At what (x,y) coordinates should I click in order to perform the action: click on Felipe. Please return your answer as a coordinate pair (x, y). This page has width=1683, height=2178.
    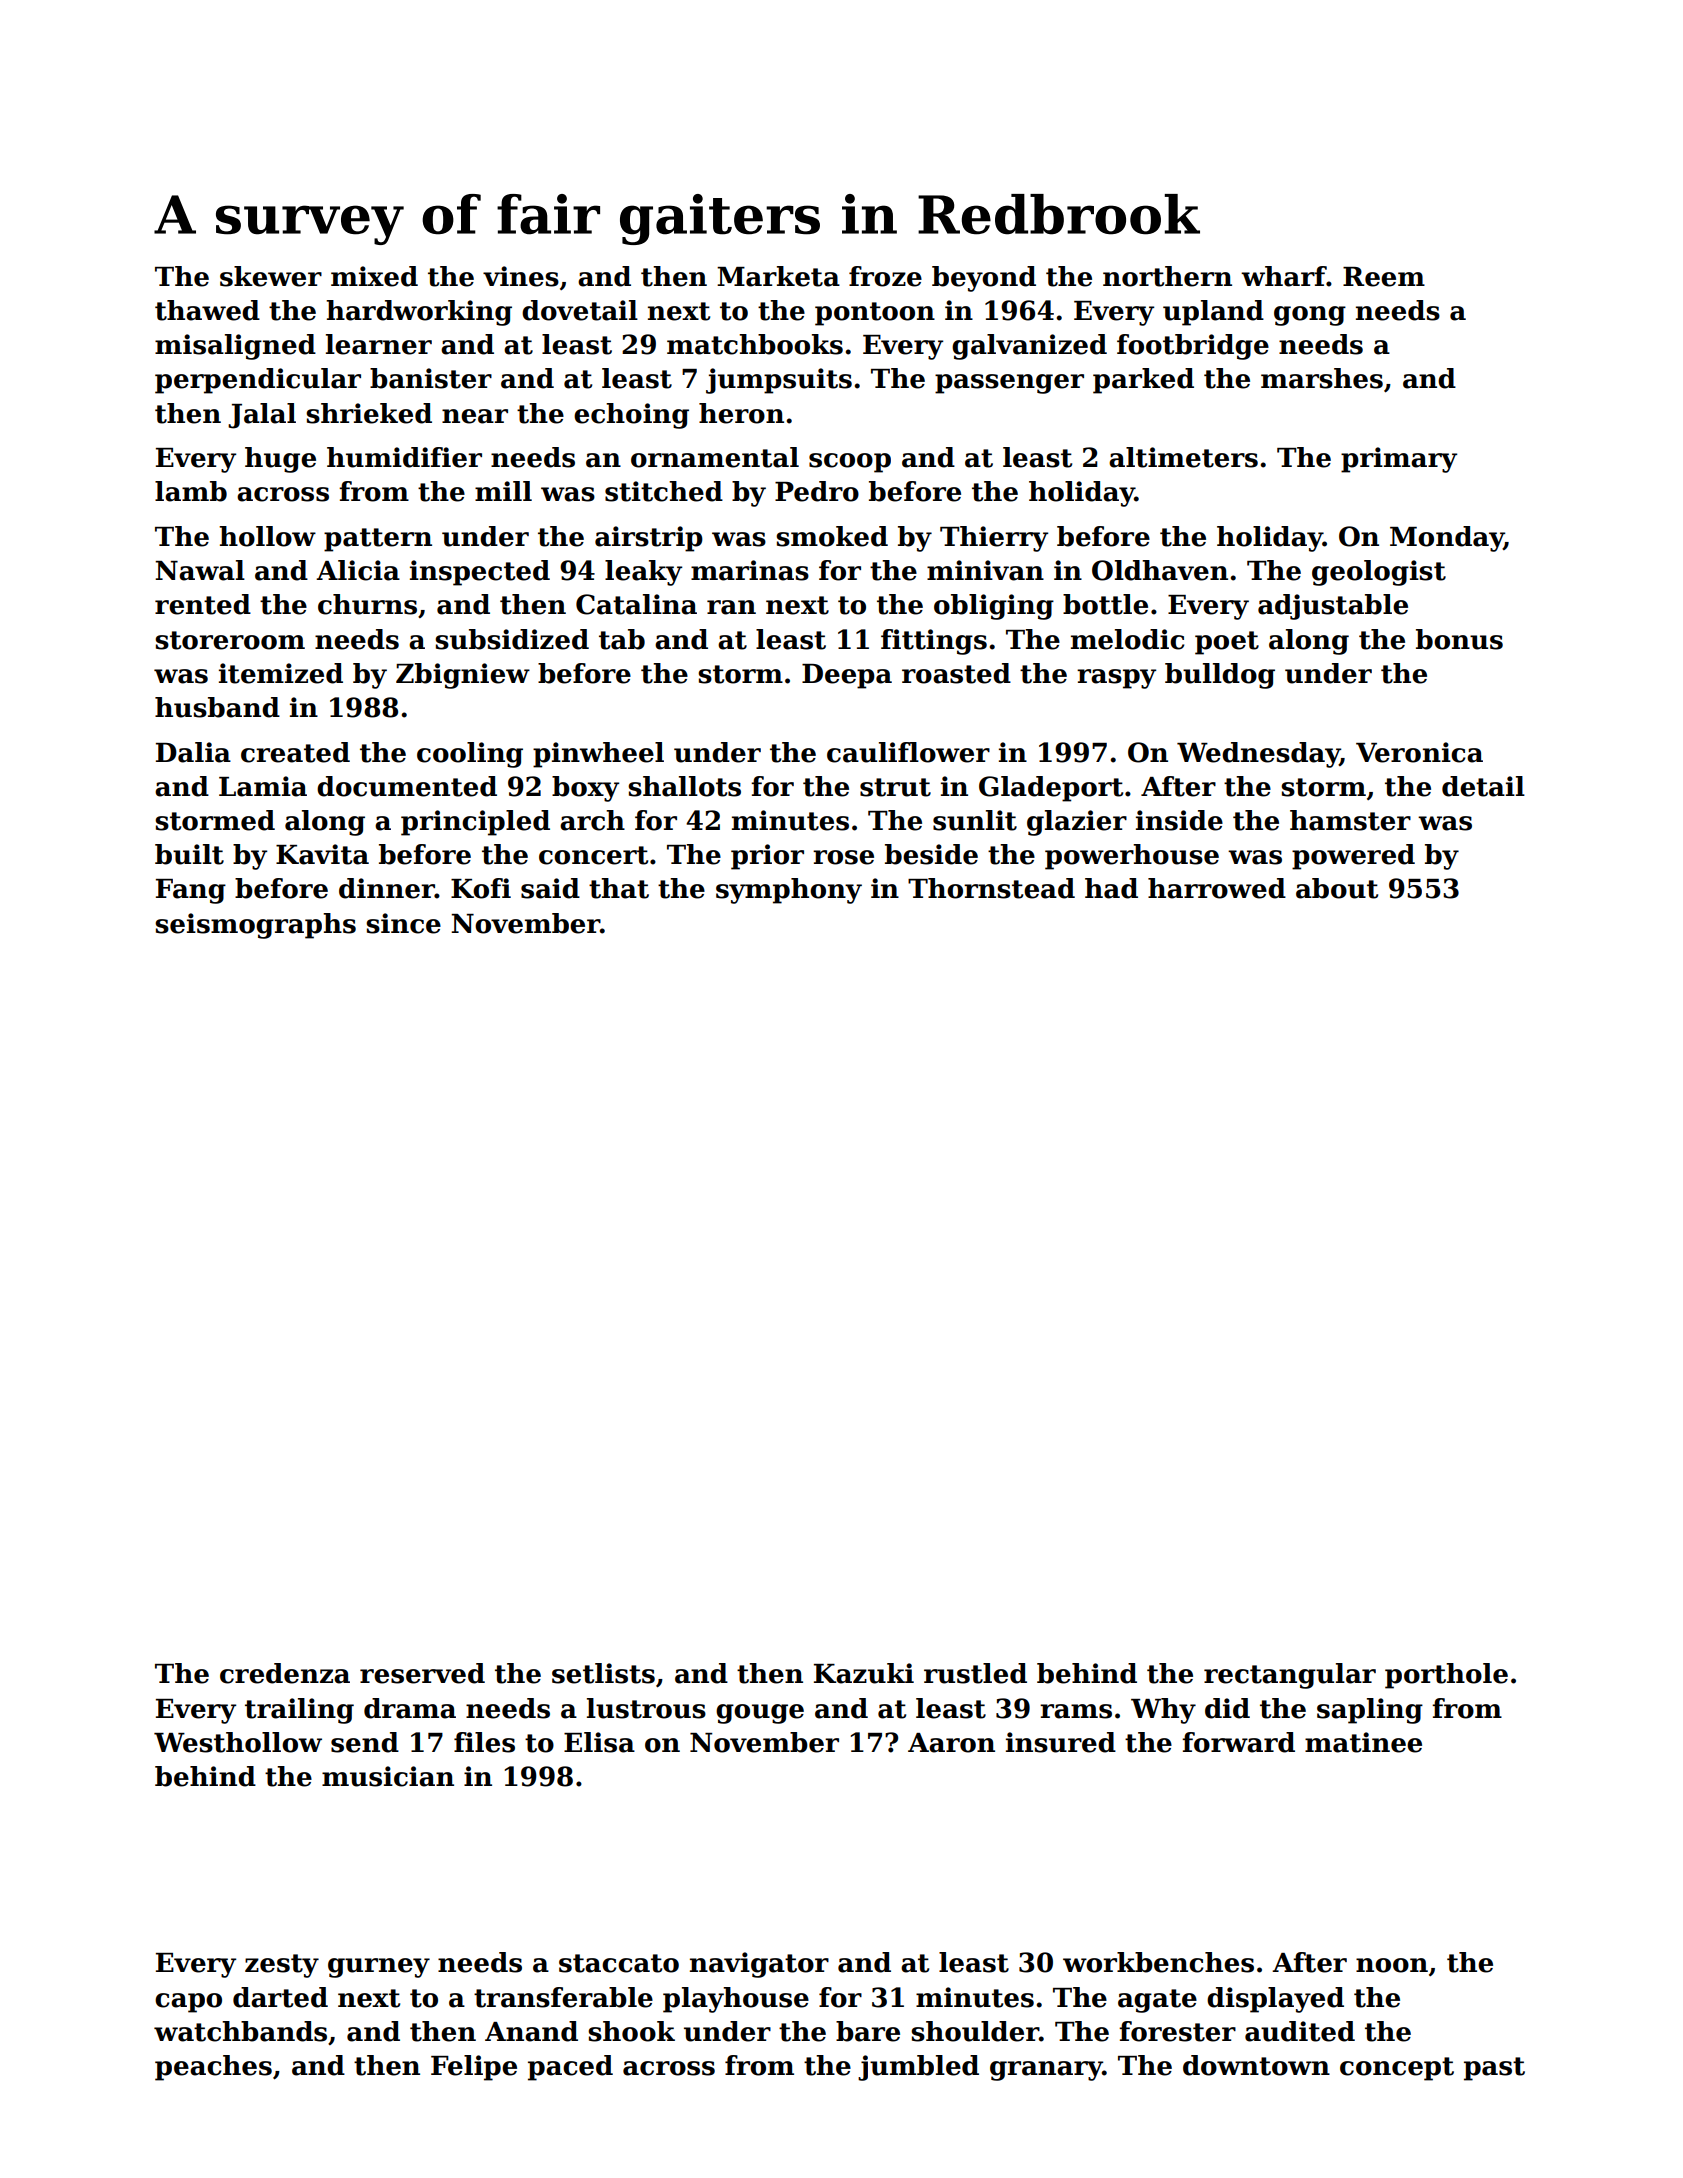
    Looking at the image, I should click on (474, 2068).
